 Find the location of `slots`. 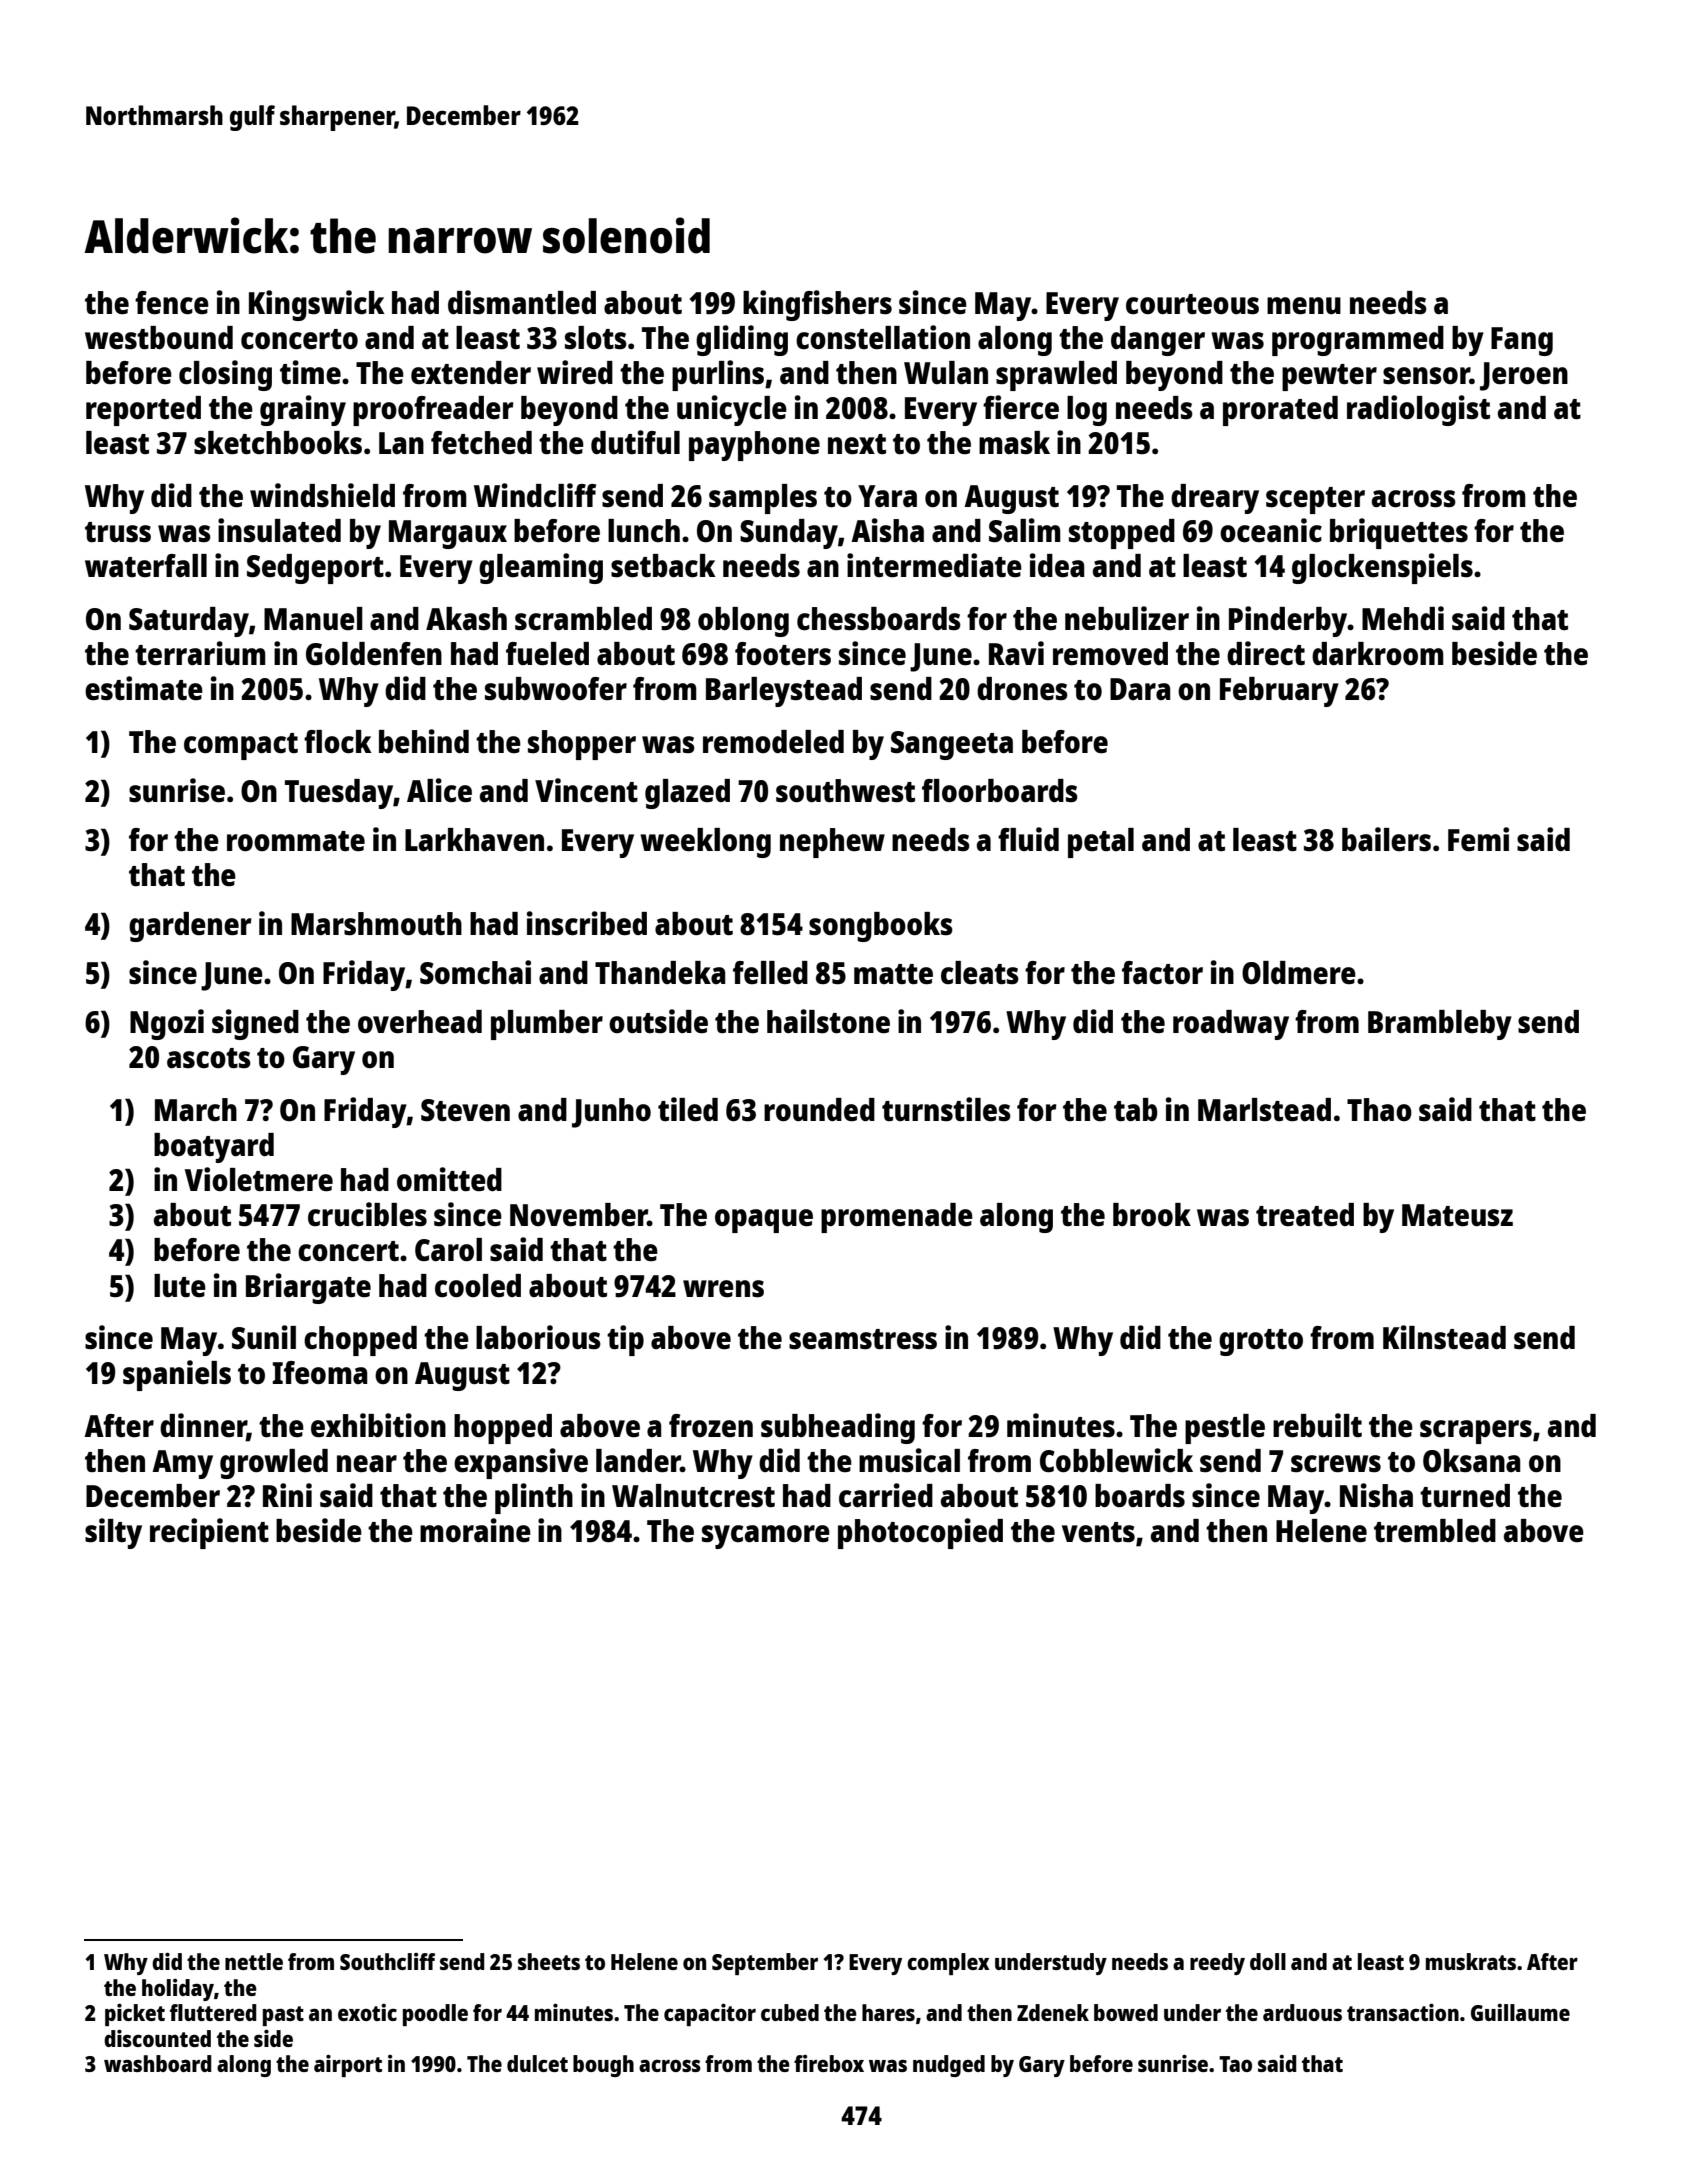

slots is located at coordinates (596, 337).
